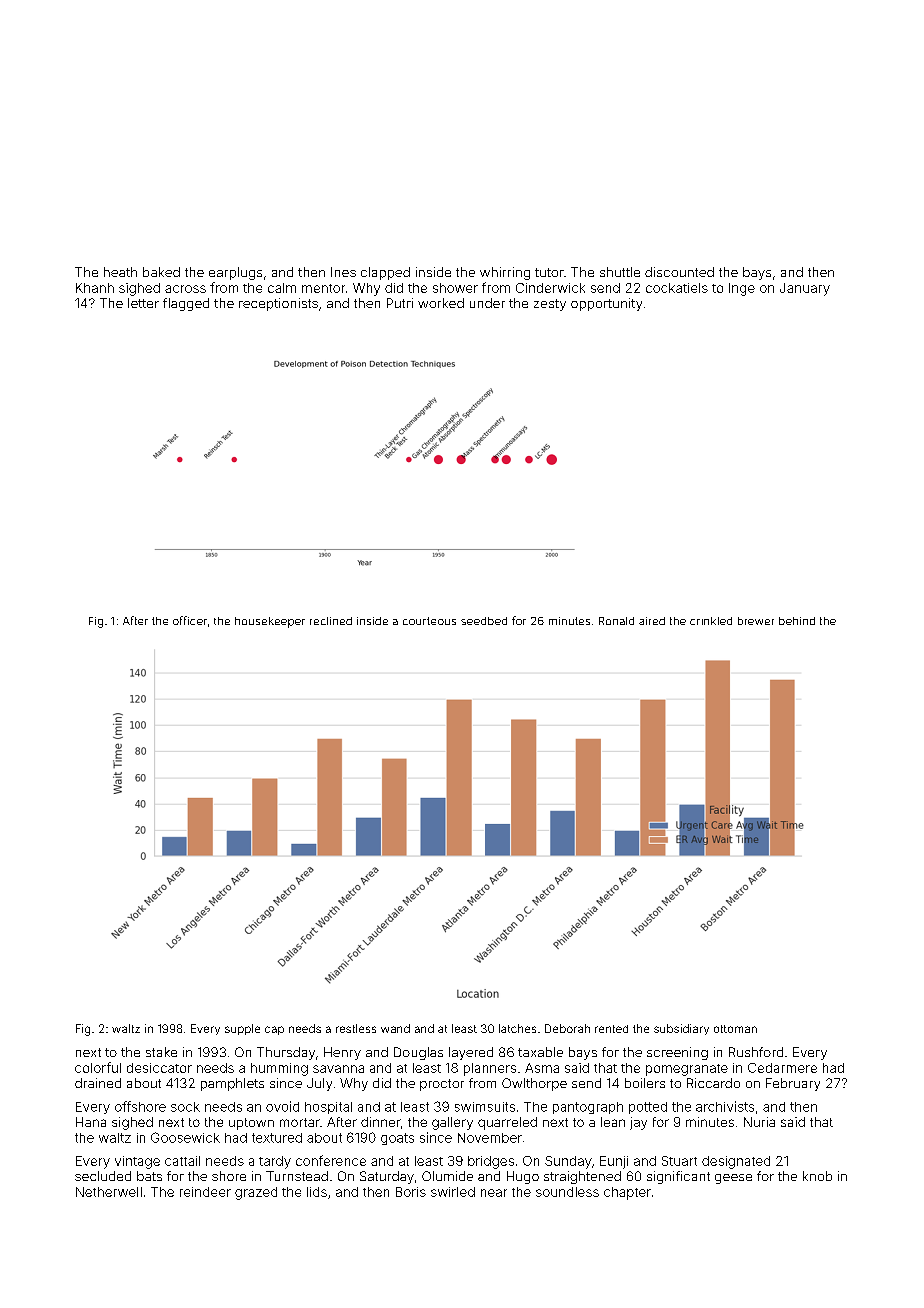 The image size is (924, 1308). I want to click on seedbed, so click(484, 621).
